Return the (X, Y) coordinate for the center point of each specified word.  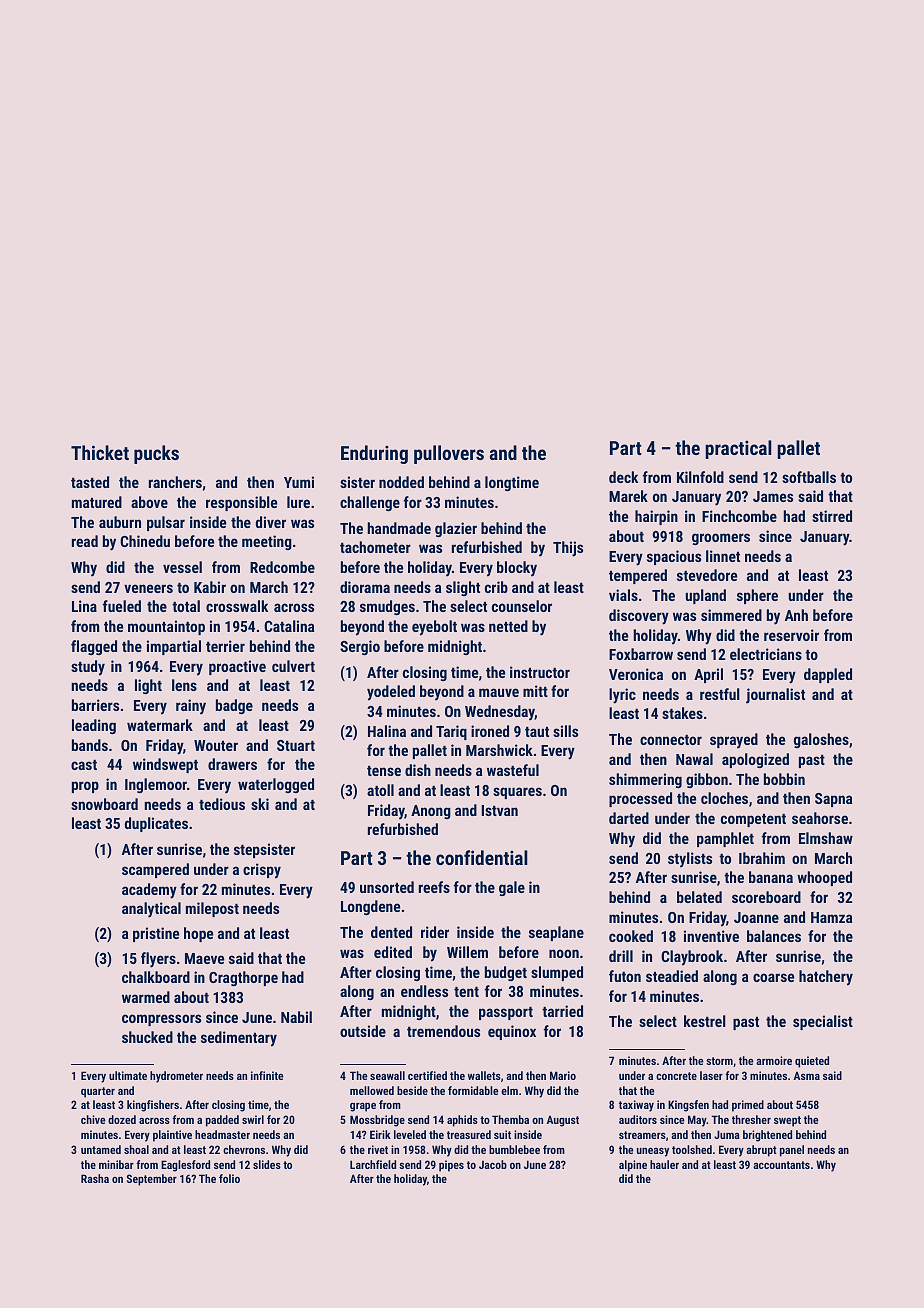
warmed (146, 997)
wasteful (513, 770)
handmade (399, 528)
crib (496, 587)
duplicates (156, 824)
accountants (781, 1165)
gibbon (707, 780)
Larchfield (373, 1164)
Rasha (95, 1178)
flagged (94, 647)
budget (506, 973)
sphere (757, 596)
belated (699, 897)
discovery (639, 617)
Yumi (299, 482)
